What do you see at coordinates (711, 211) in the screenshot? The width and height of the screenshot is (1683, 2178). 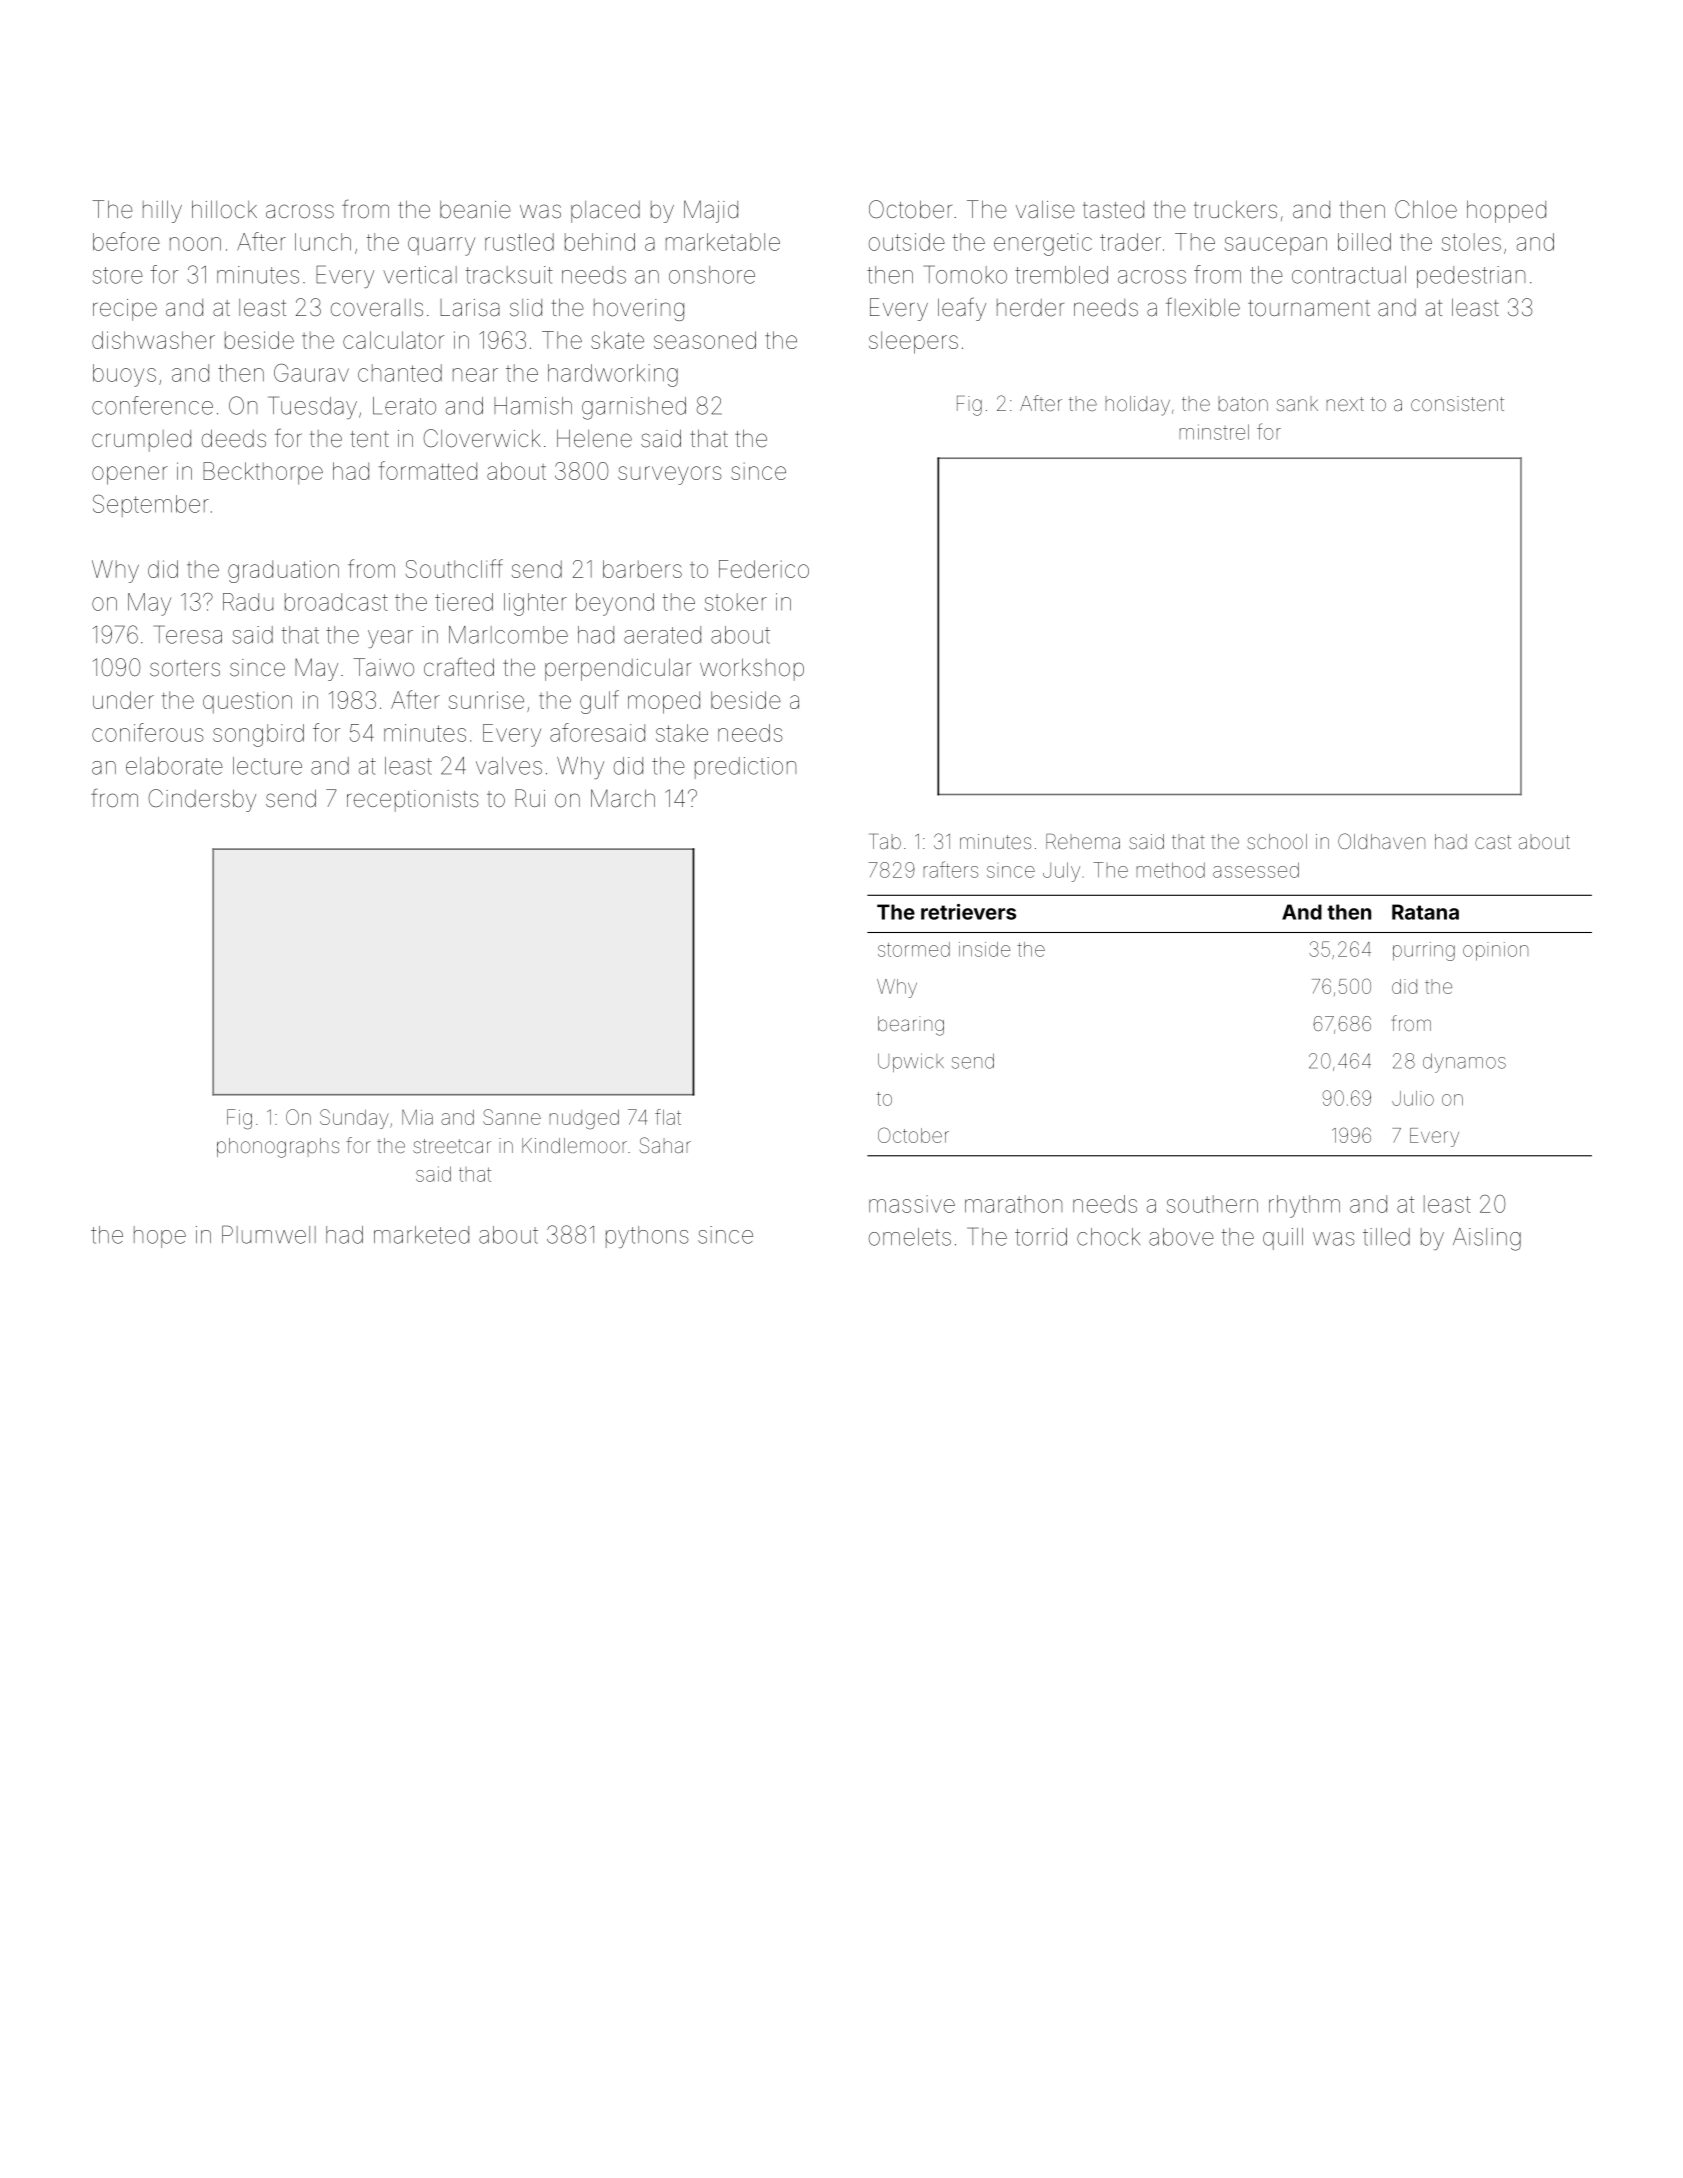 I see `Majid` at bounding box center [711, 211].
